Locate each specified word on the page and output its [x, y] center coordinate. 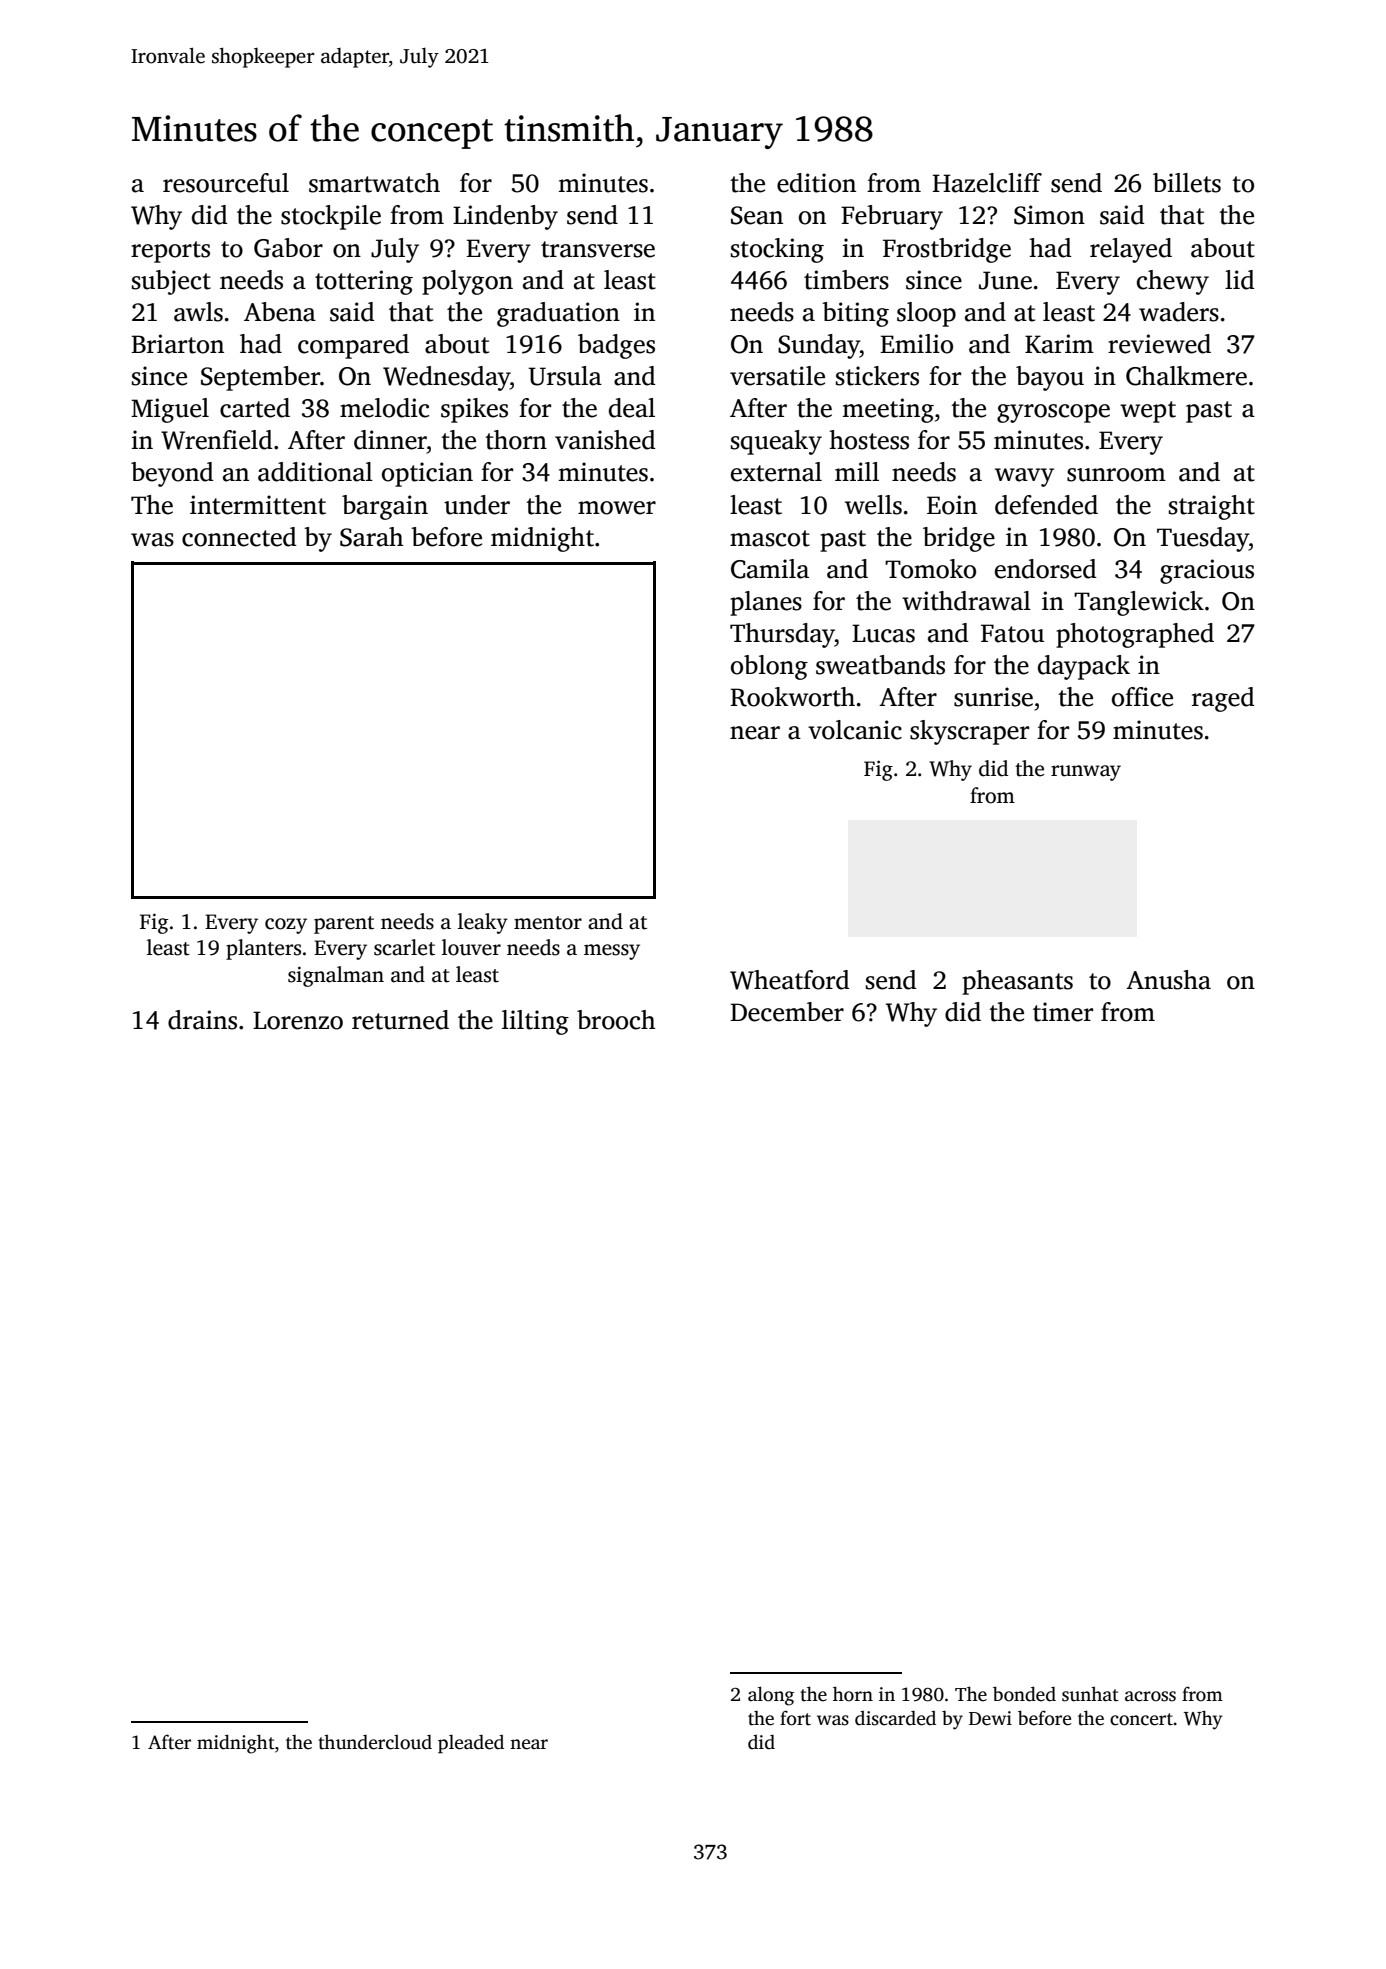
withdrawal [966, 601]
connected [239, 537]
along [771, 1696]
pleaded [471, 1744]
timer [1063, 1012]
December [787, 1012]
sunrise [993, 697]
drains [202, 1020]
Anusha [1168, 980]
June [1005, 280]
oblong [769, 667]
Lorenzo [298, 1020]
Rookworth [792, 697]
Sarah [372, 537]
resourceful [226, 183]
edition [816, 183]
